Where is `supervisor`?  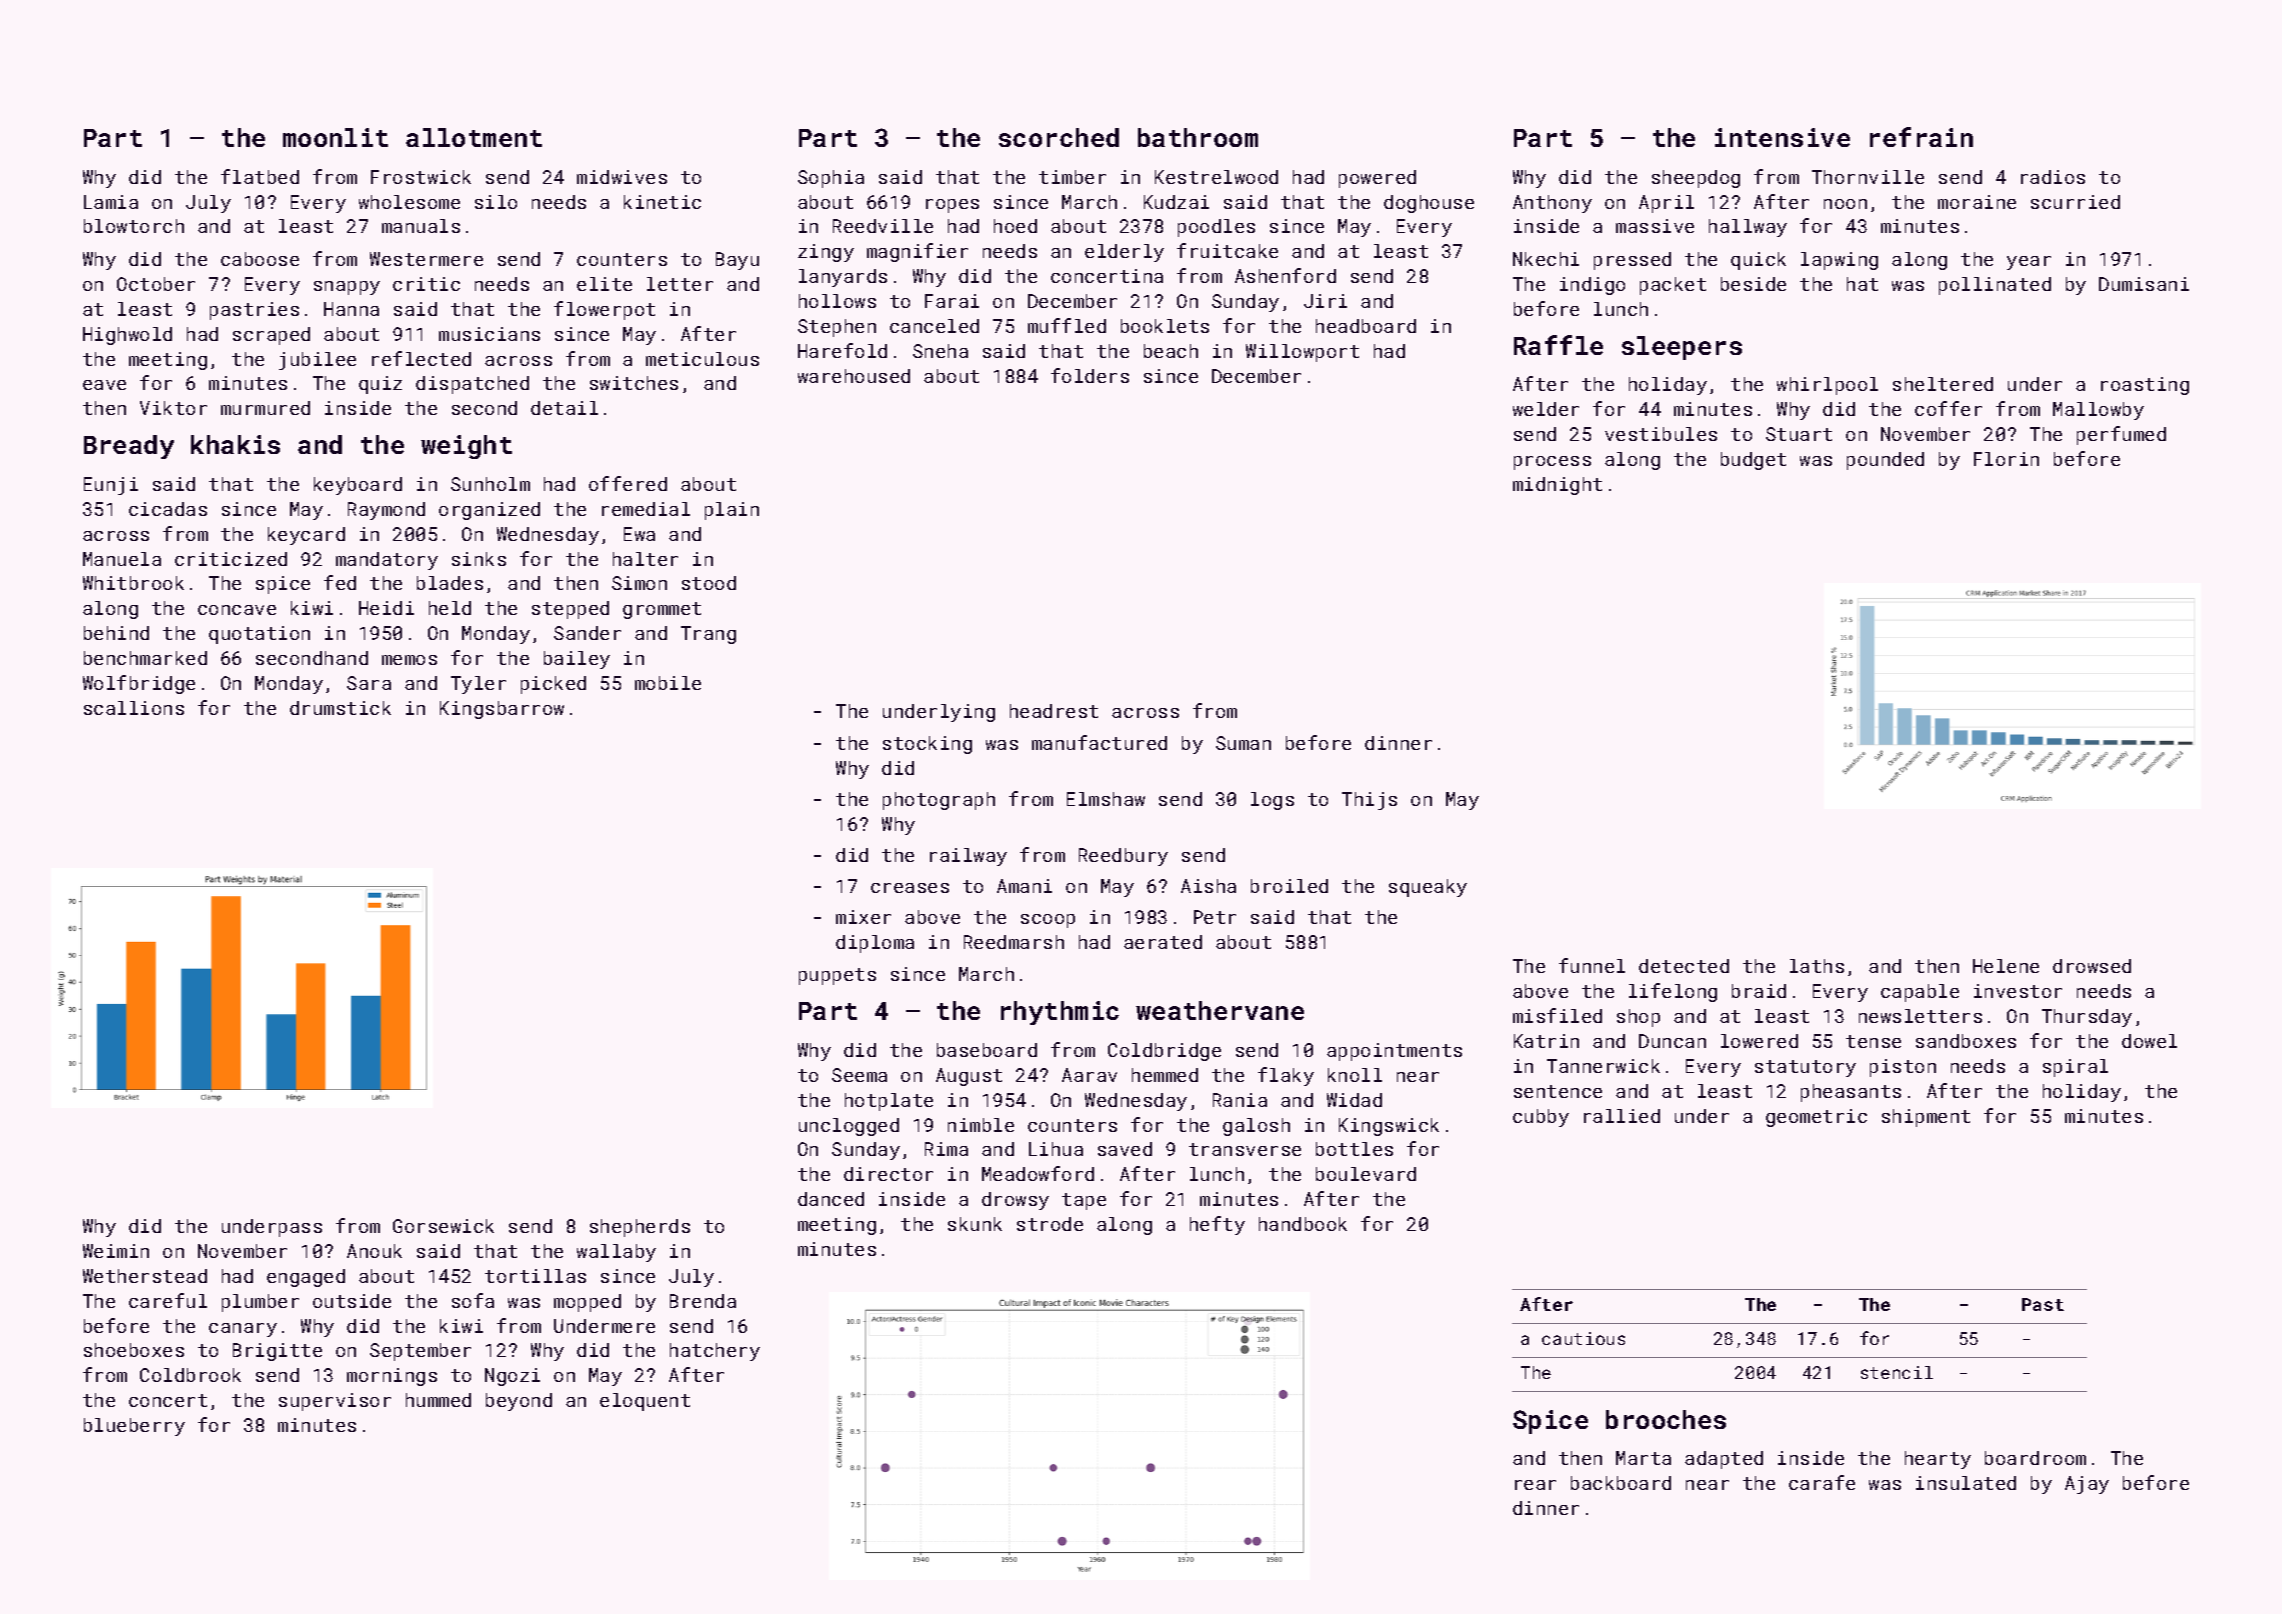
supervisor is located at coordinates (335, 1402).
